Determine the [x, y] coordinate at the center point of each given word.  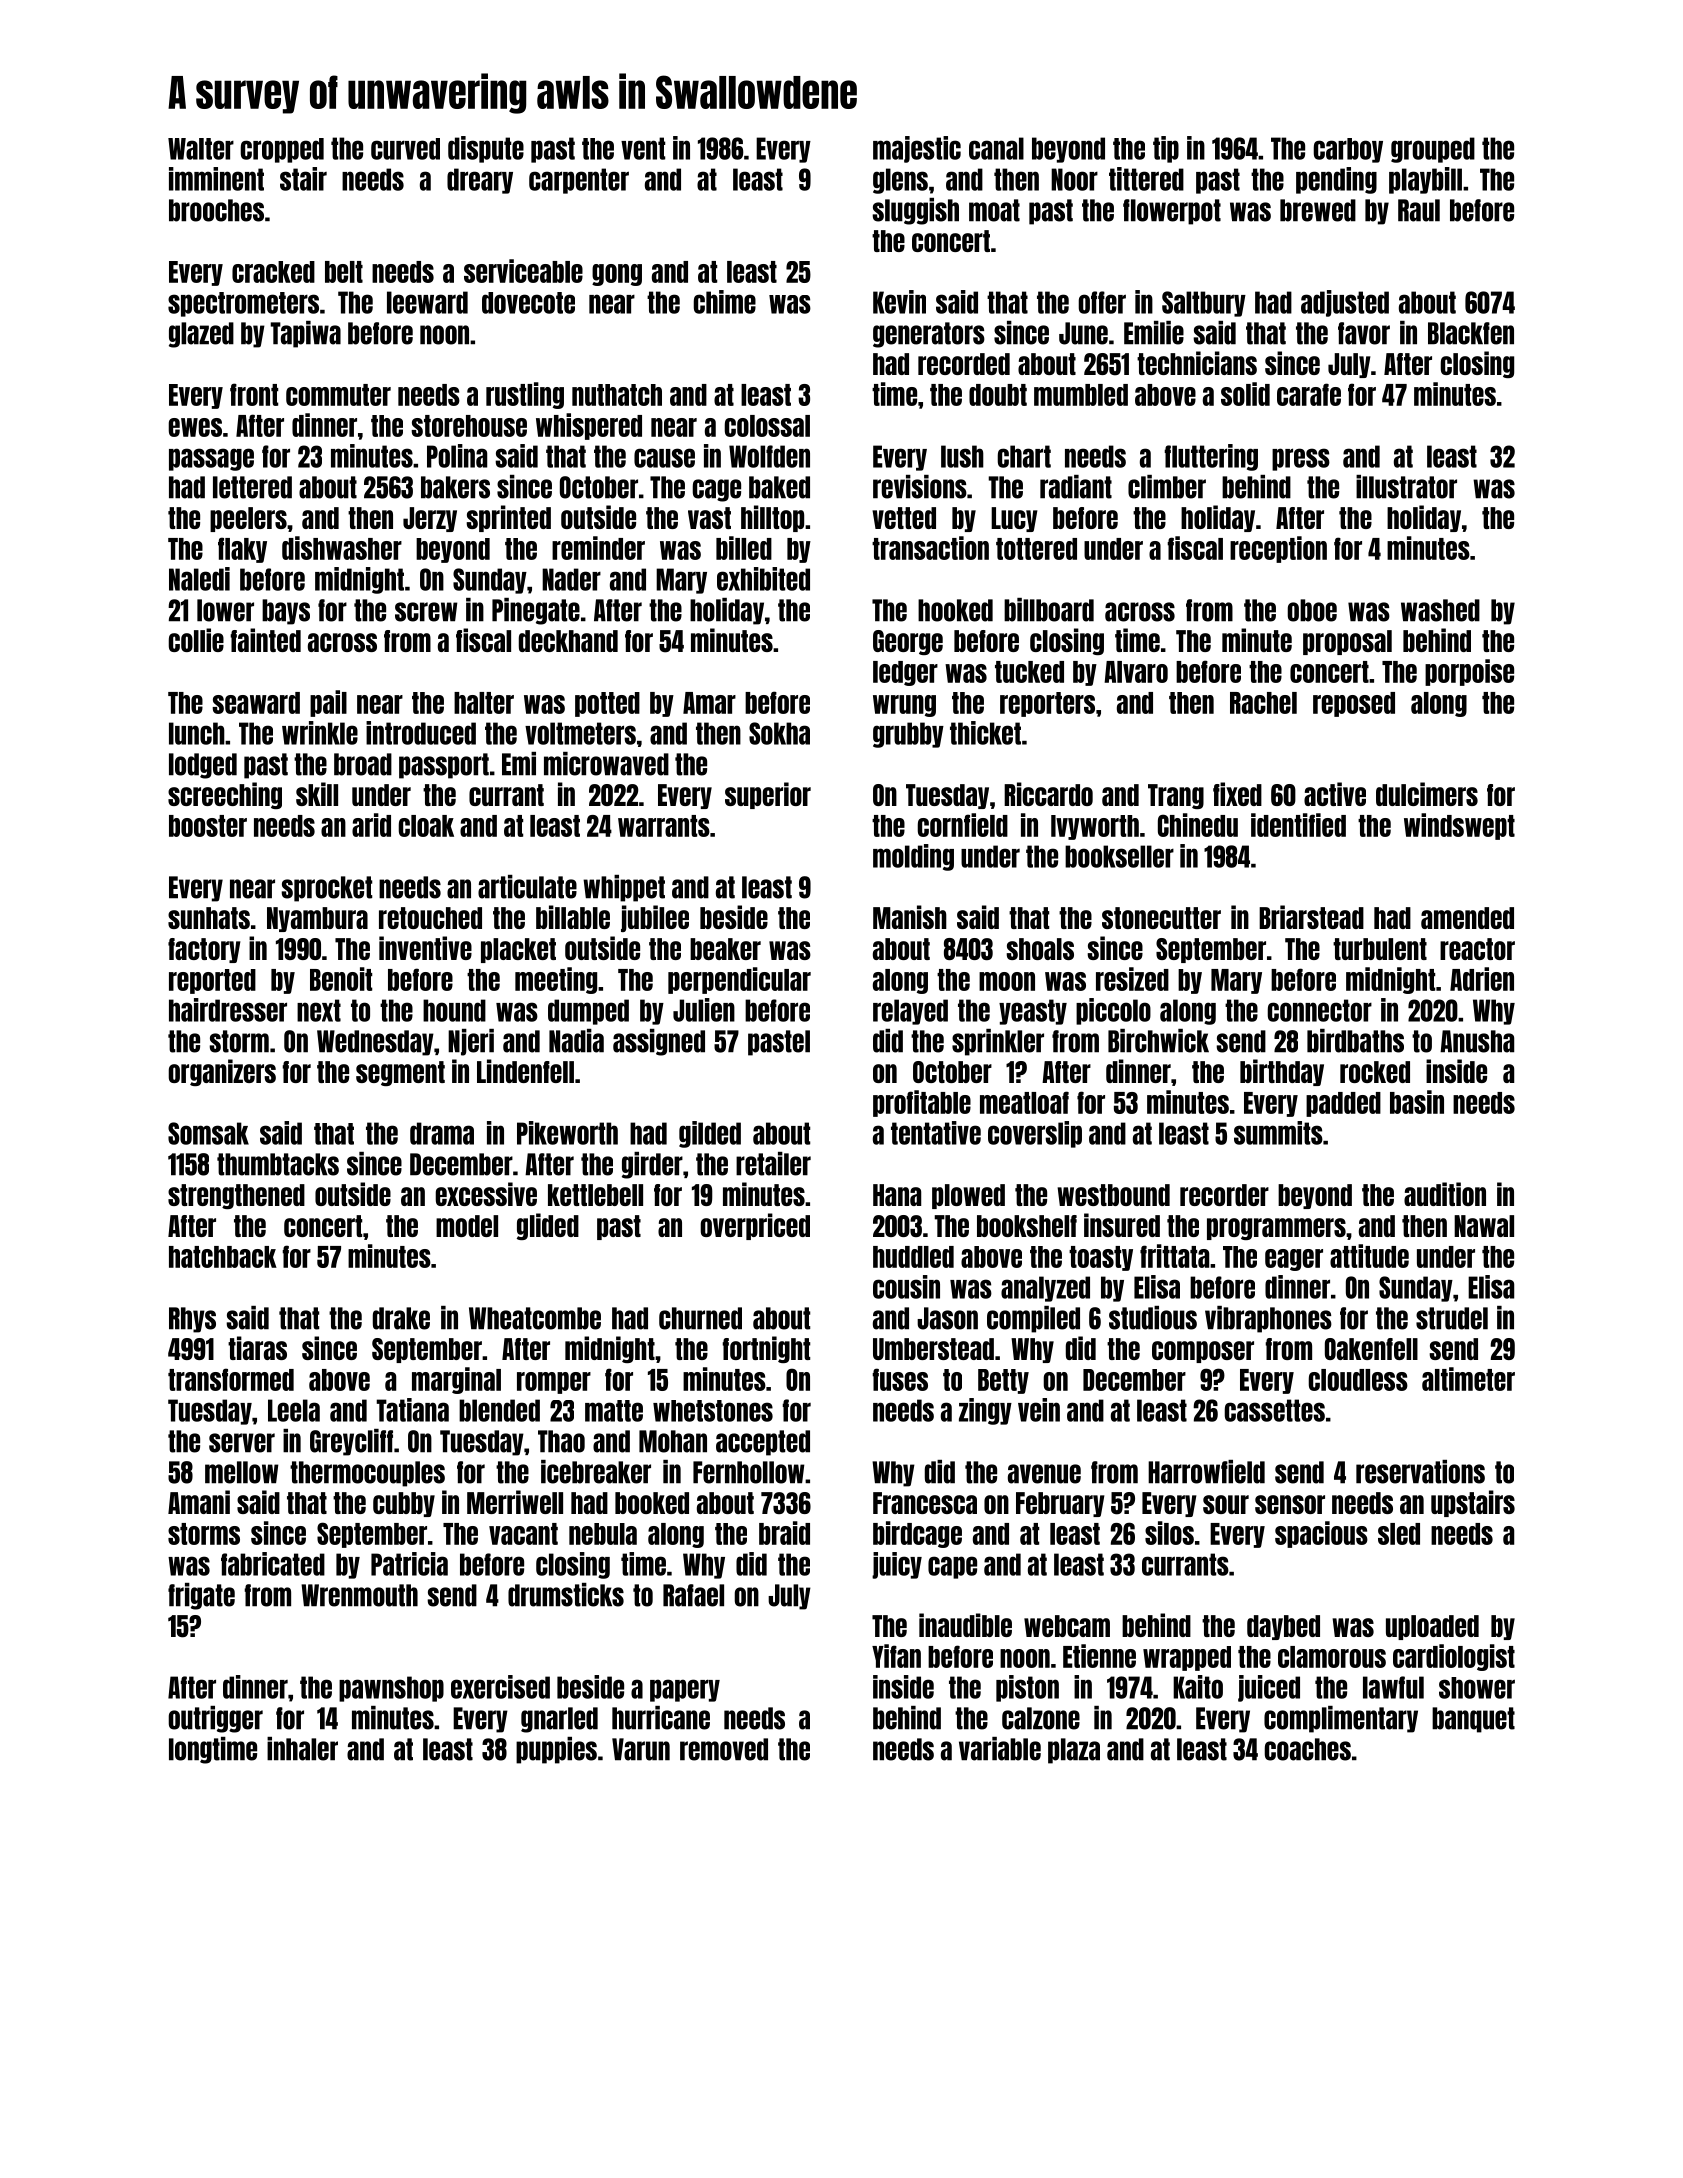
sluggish [915, 211]
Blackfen [1471, 333]
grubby [908, 735]
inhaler [302, 1749]
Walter [201, 149]
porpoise [1469, 672]
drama [442, 1133]
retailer [773, 1164]
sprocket [326, 889]
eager [1294, 1260]
